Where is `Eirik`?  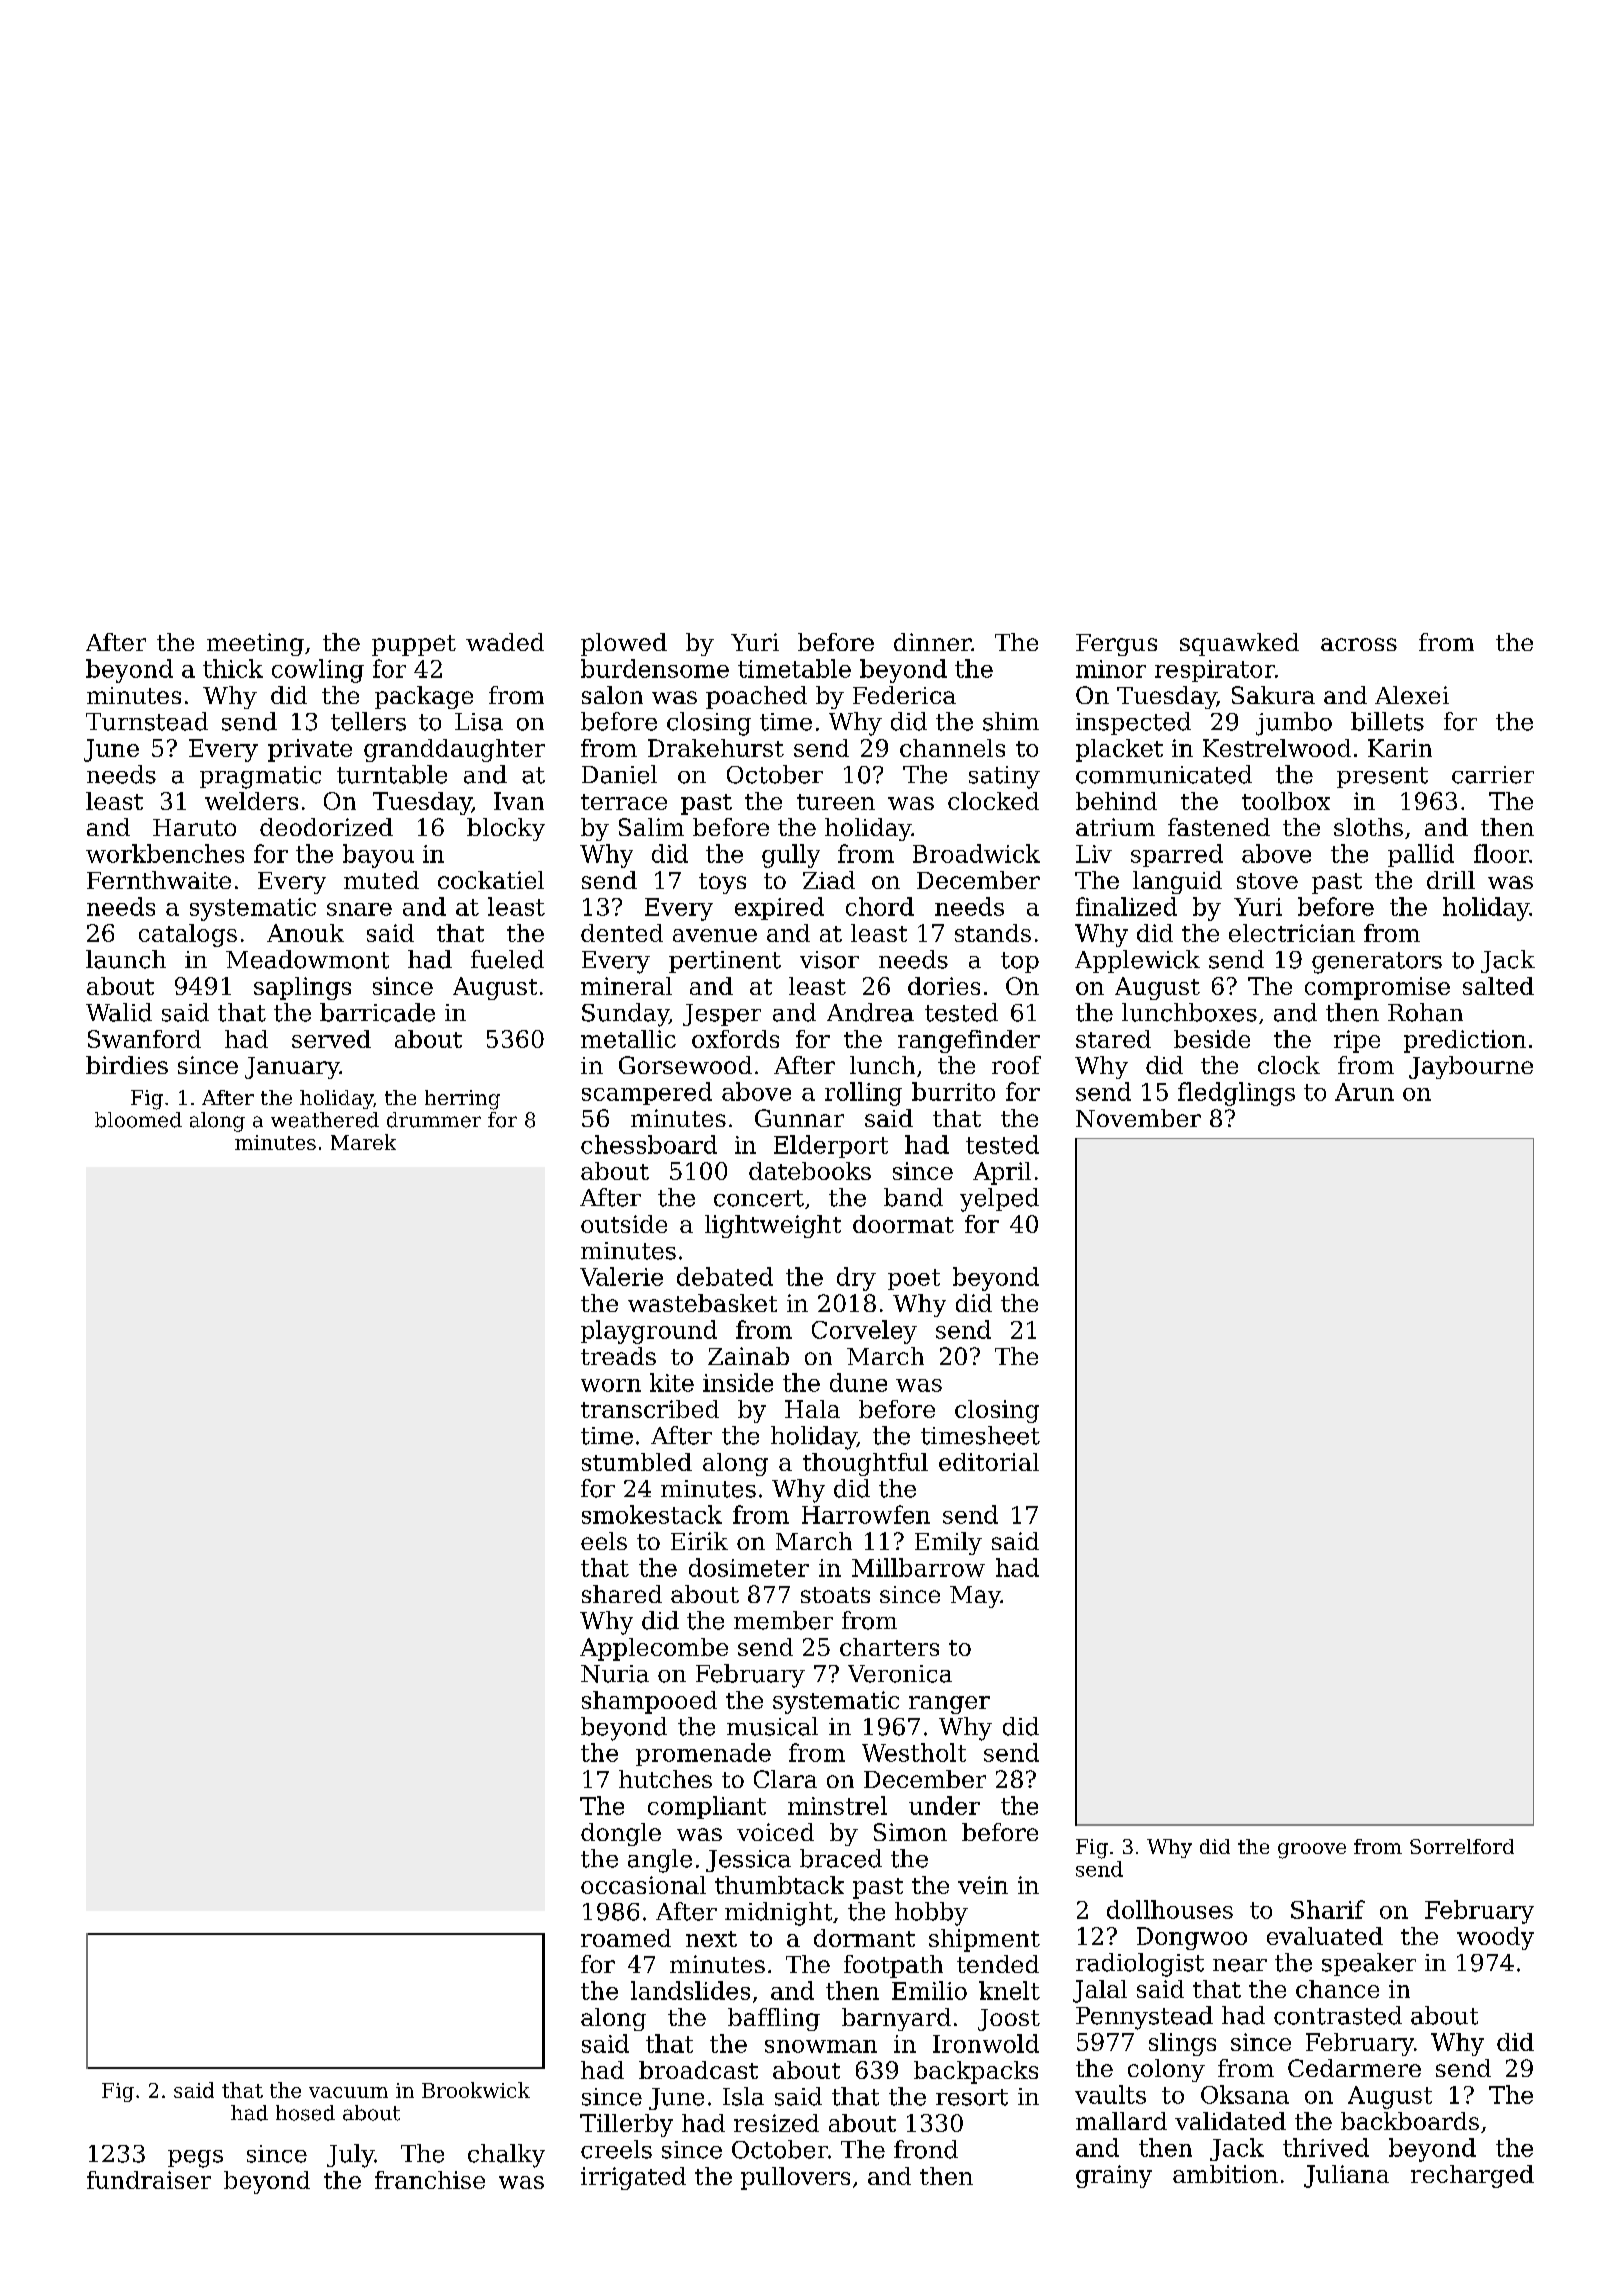
Eirik is located at coordinates (699, 1541).
